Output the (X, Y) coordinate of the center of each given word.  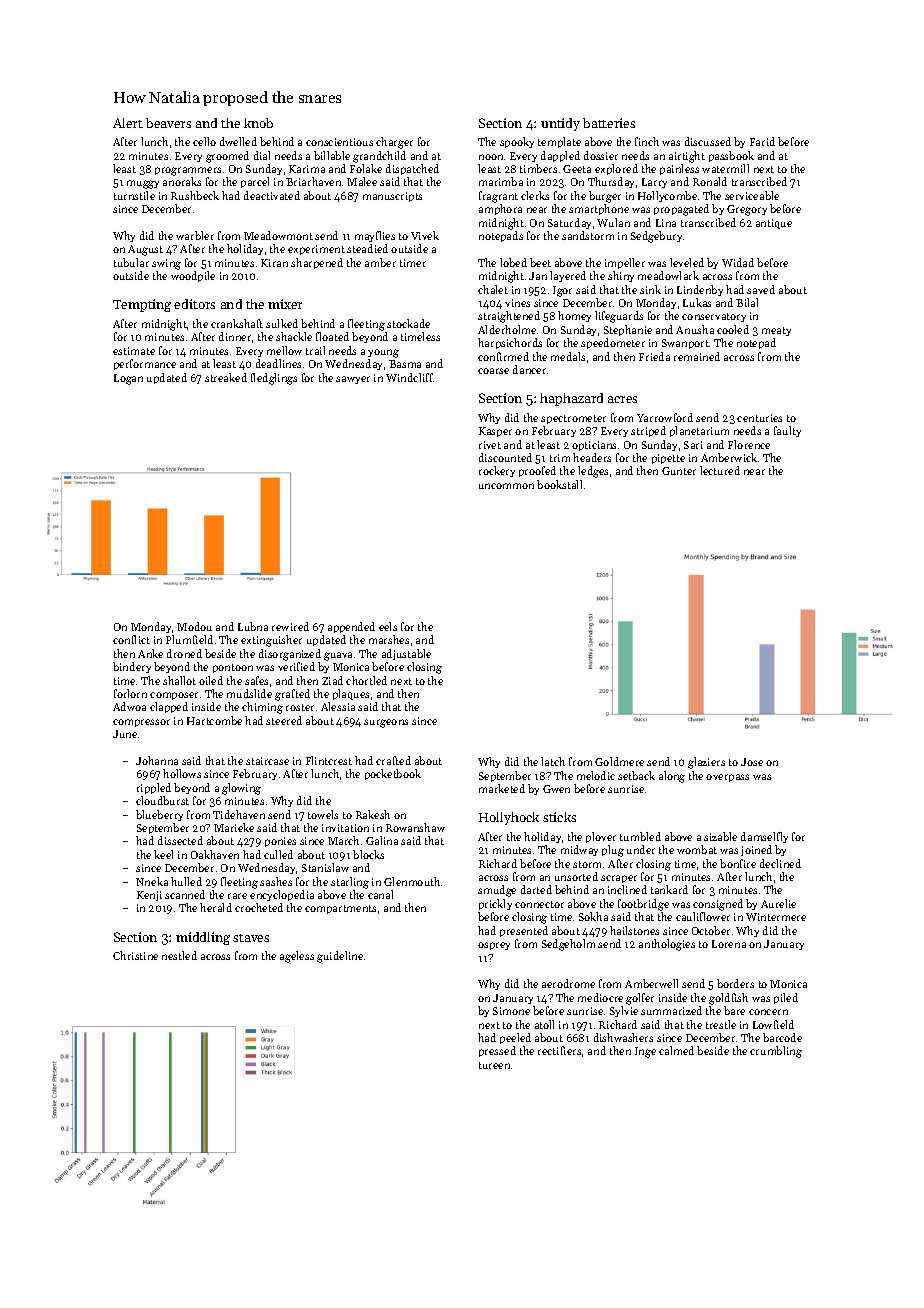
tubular (131, 262)
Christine (135, 955)
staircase (267, 761)
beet (540, 262)
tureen (494, 1065)
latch (553, 761)
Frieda (654, 356)
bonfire (738, 863)
